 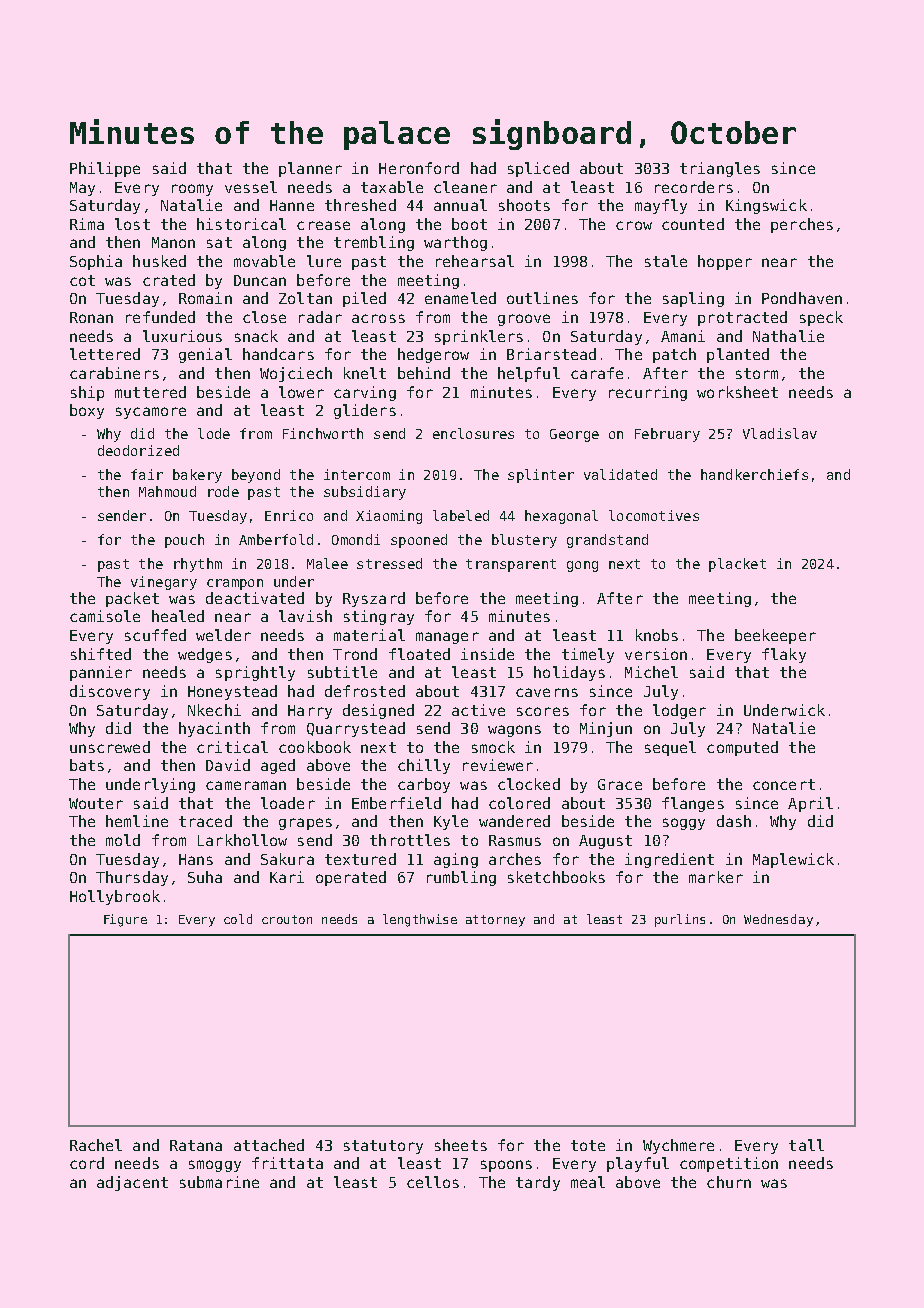 I want to click on lost, so click(x=132, y=224).
